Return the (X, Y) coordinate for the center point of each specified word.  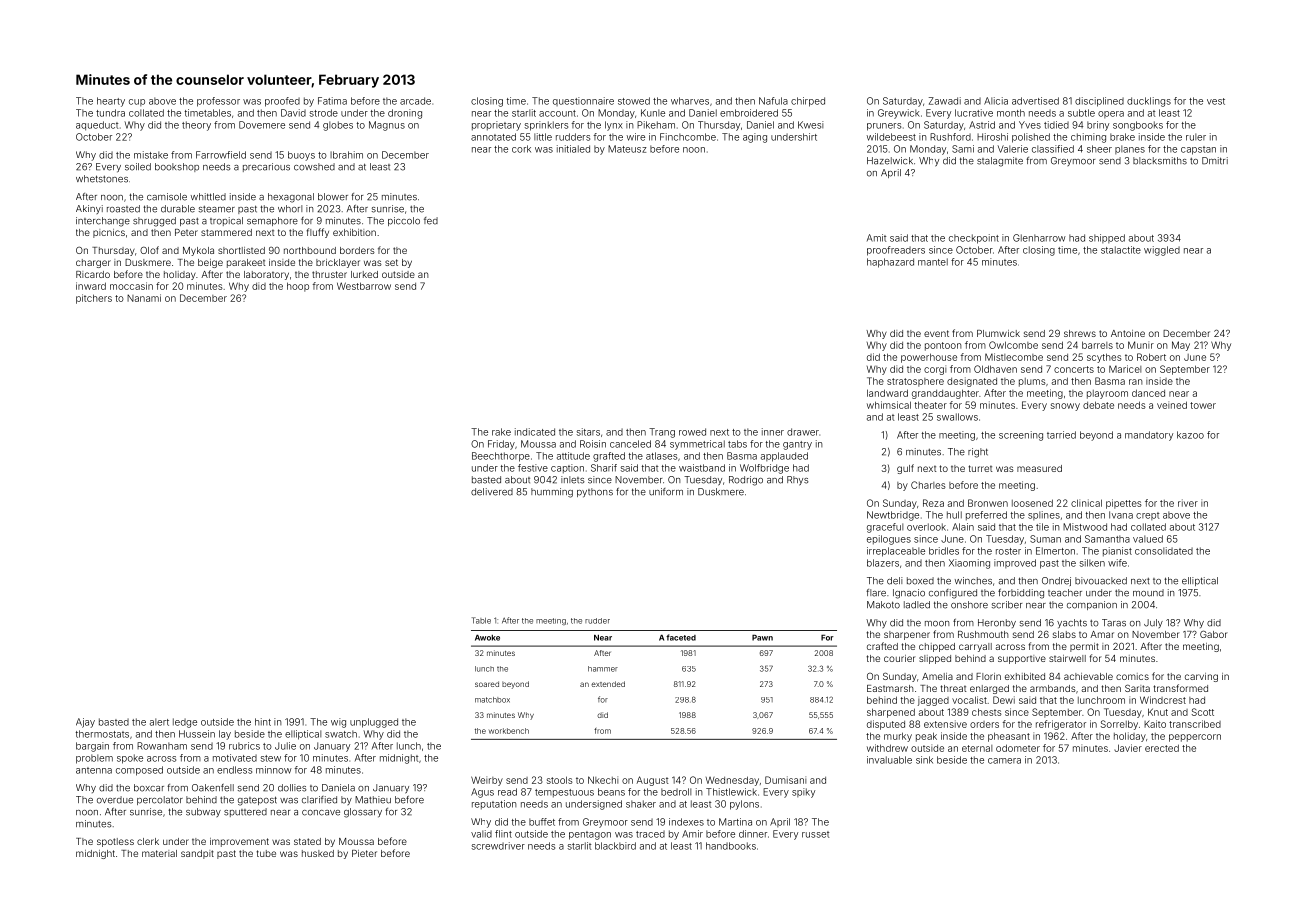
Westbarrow (364, 286)
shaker (641, 804)
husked (318, 853)
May (1181, 346)
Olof (149, 250)
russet (815, 834)
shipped (1107, 238)
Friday (501, 445)
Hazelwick (890, 161)
